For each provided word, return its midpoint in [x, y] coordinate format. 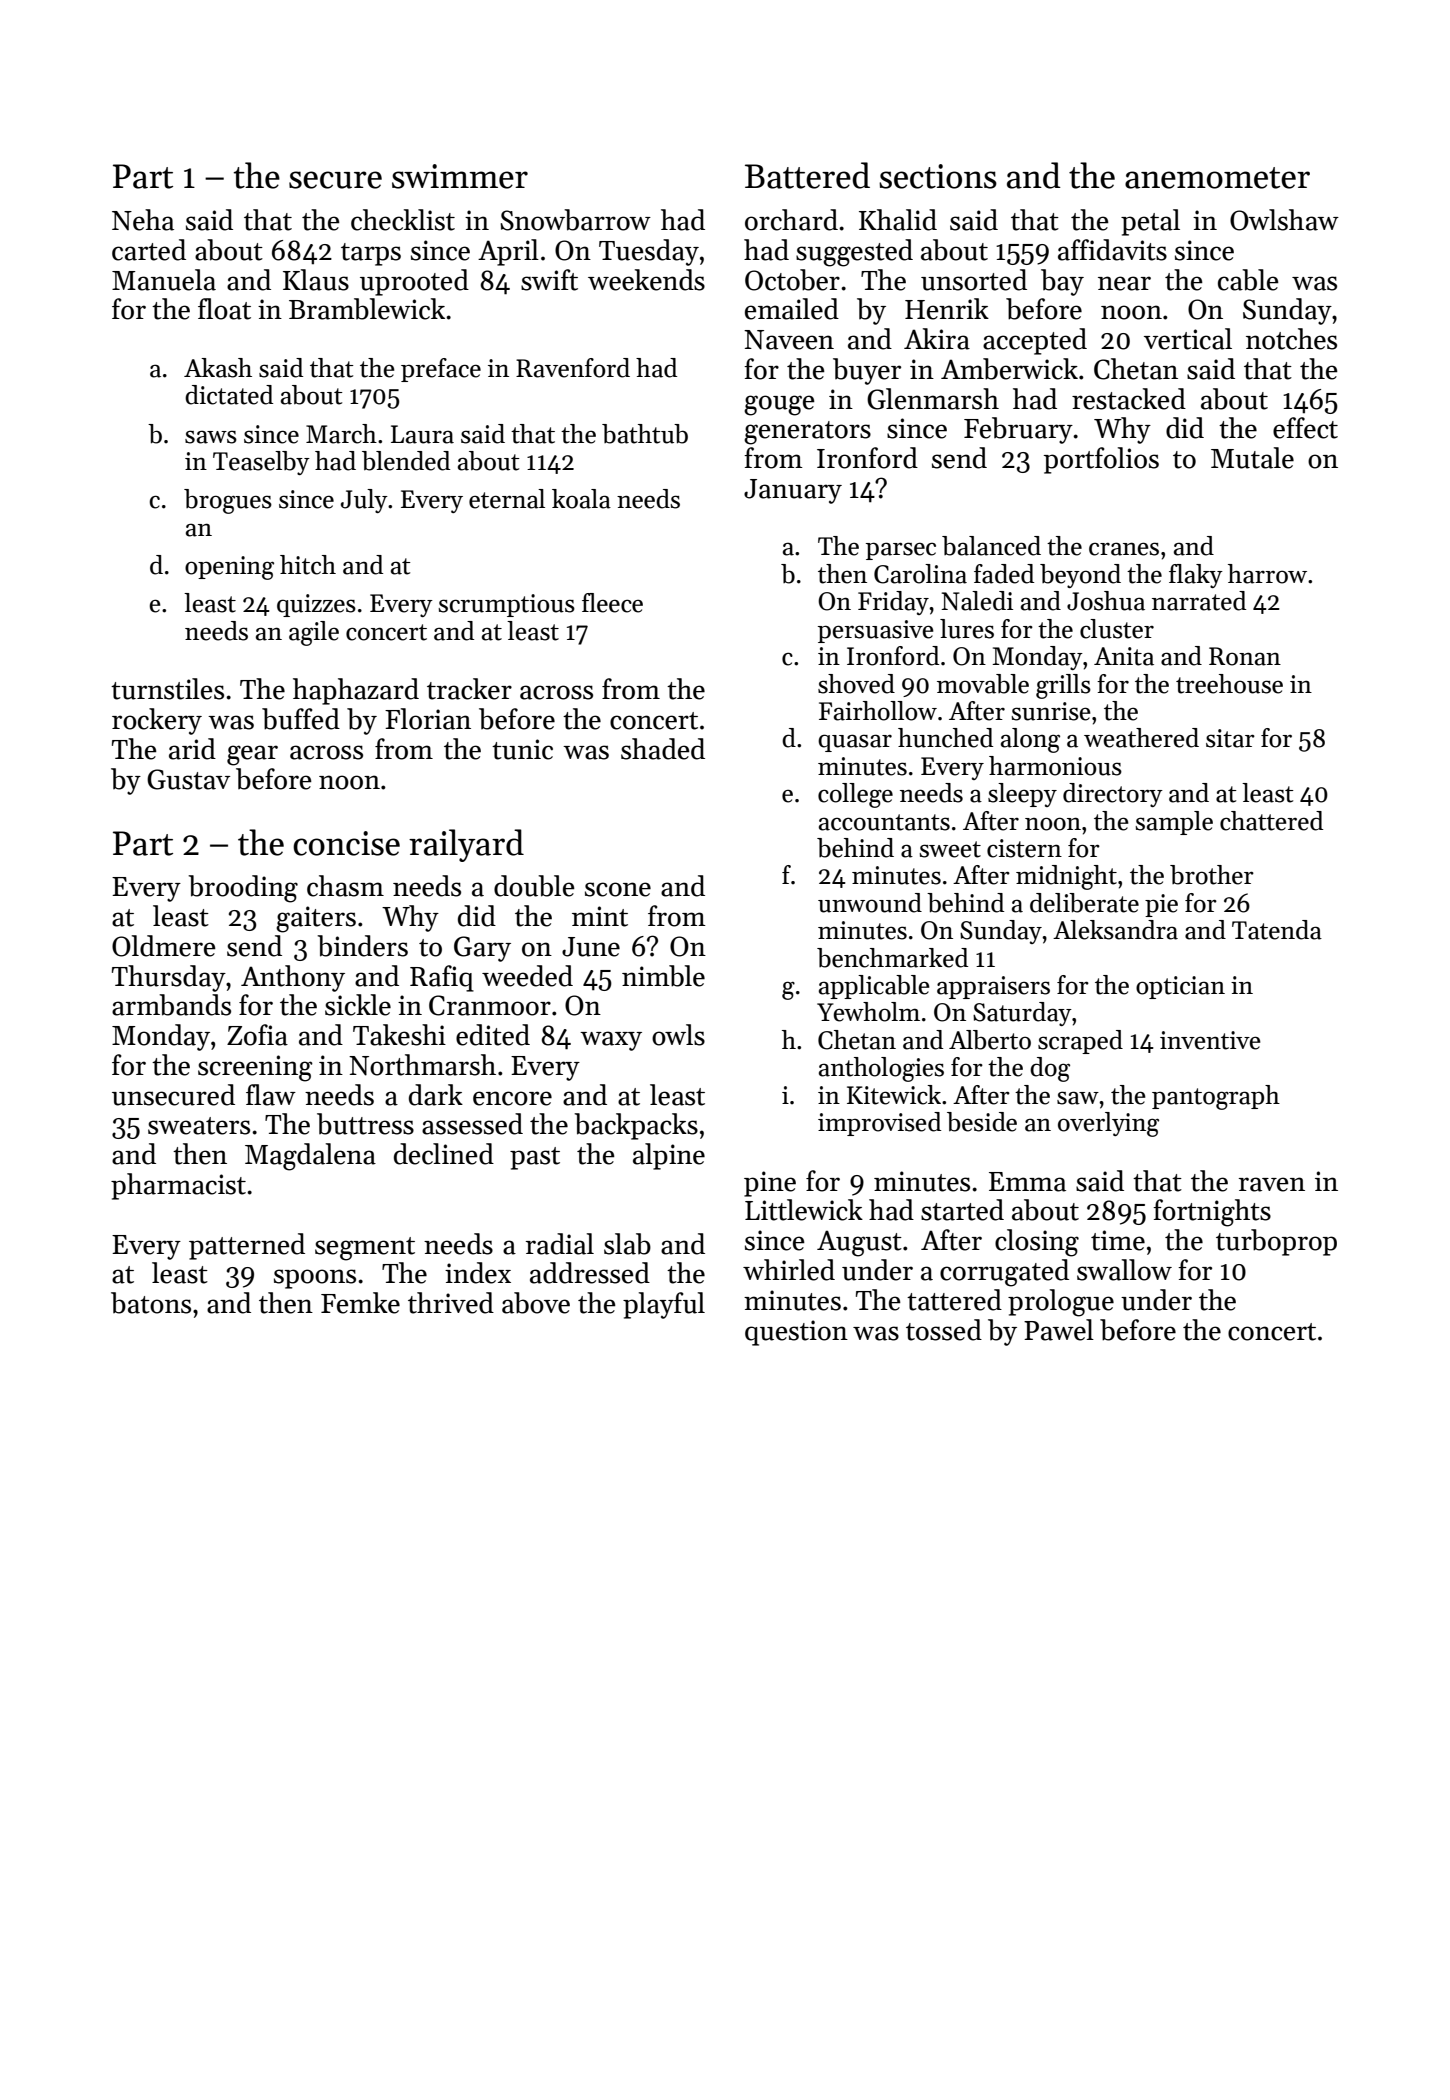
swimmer [460, 176]
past [535, 1158]
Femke [360, 1303]
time [1118, 1240]
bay [1062, 282]
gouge [779, 405]
